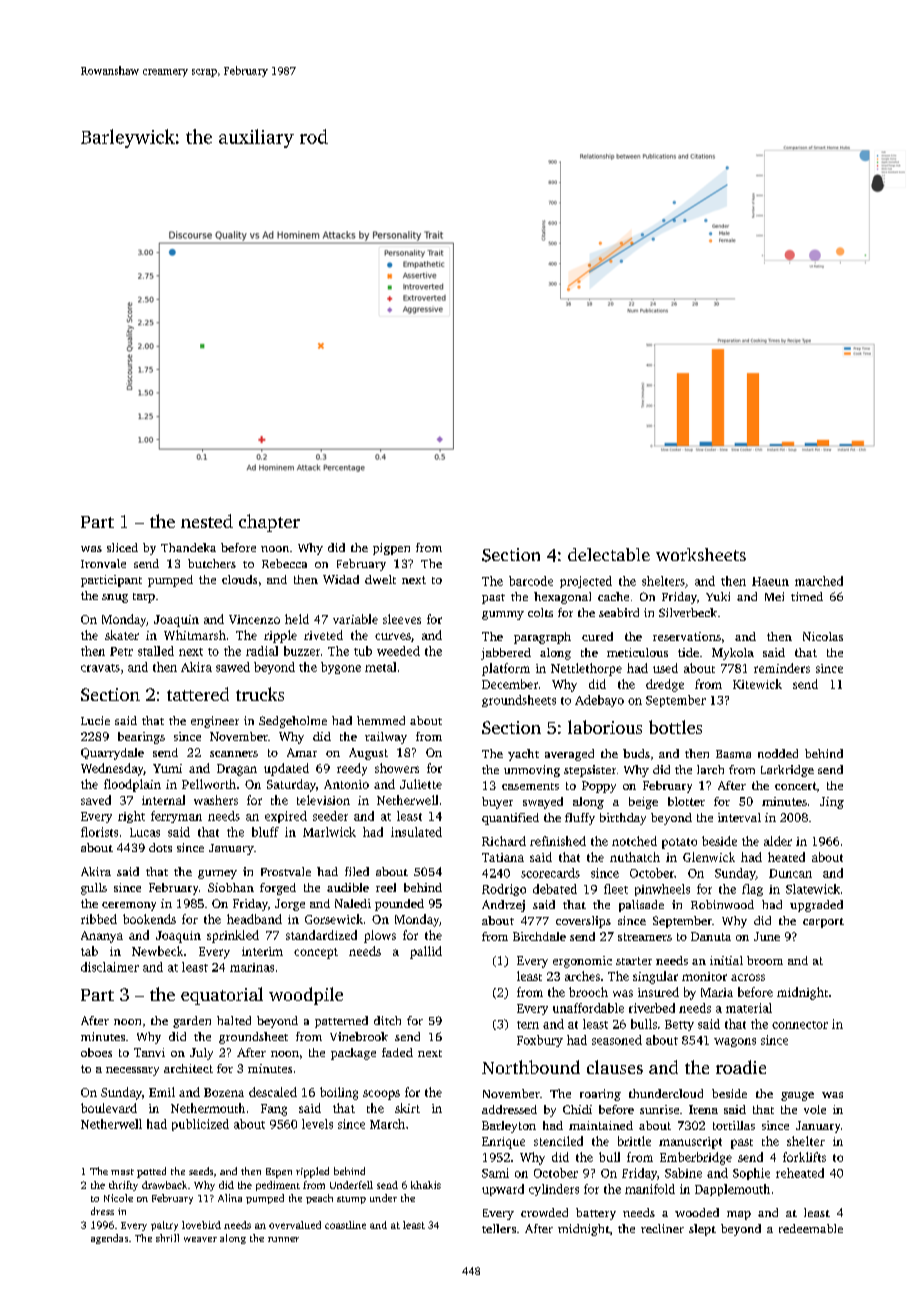 The height and width of the page is (1308, 924). Describe the element at coordinates (539, 936) in the page. I see `Birchdale` at that location.
